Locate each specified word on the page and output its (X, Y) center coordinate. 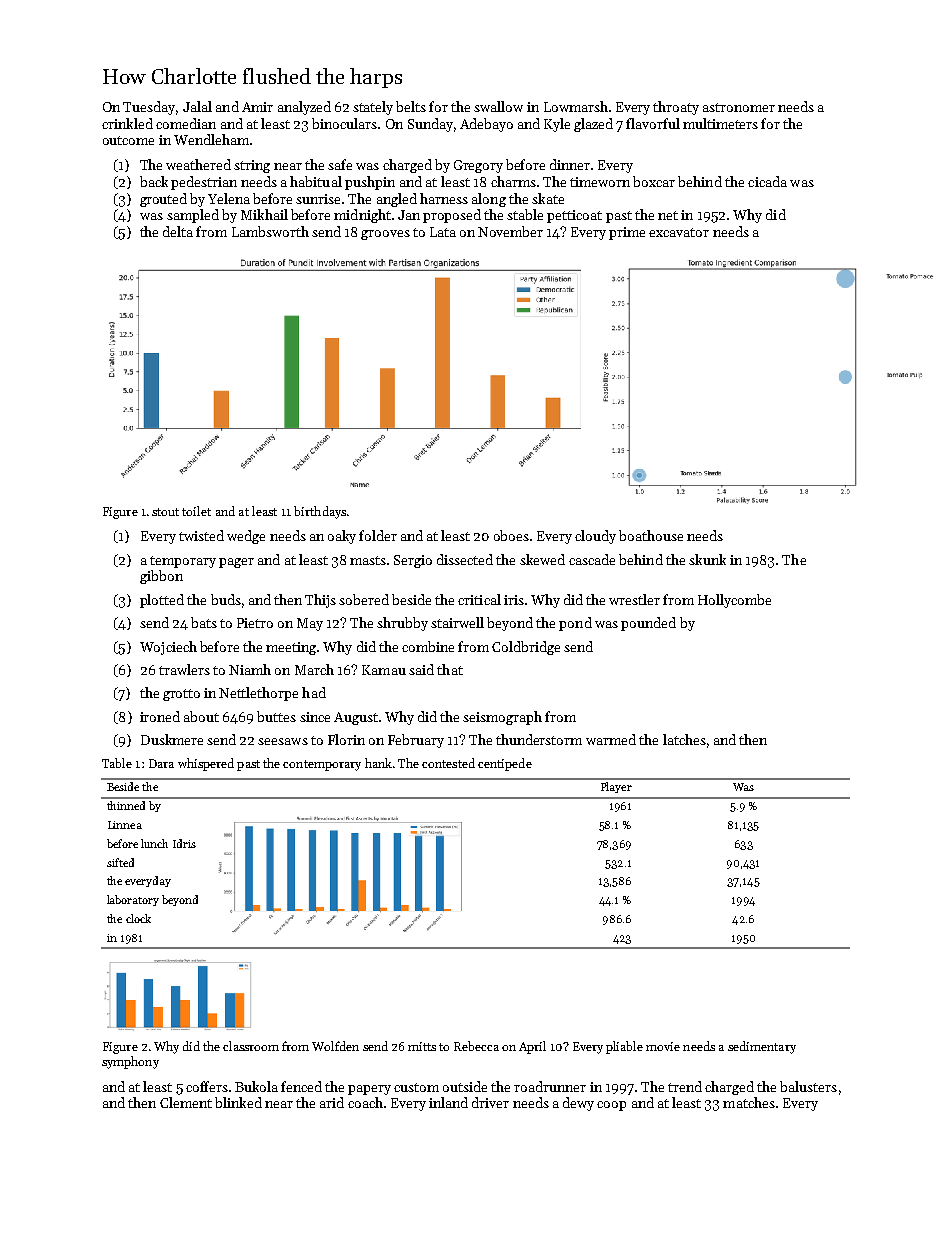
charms (513, 181)
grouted (163, 200)
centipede (505, 764)
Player (616, 787)
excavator (679, 232)
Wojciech (168, 648)
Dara (161, 763)
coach (365, 1102)
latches (684, 739)
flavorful (653, 123)
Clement (186, 1102)
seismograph (502, 718)
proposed (452, 216)
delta (178, 231)
